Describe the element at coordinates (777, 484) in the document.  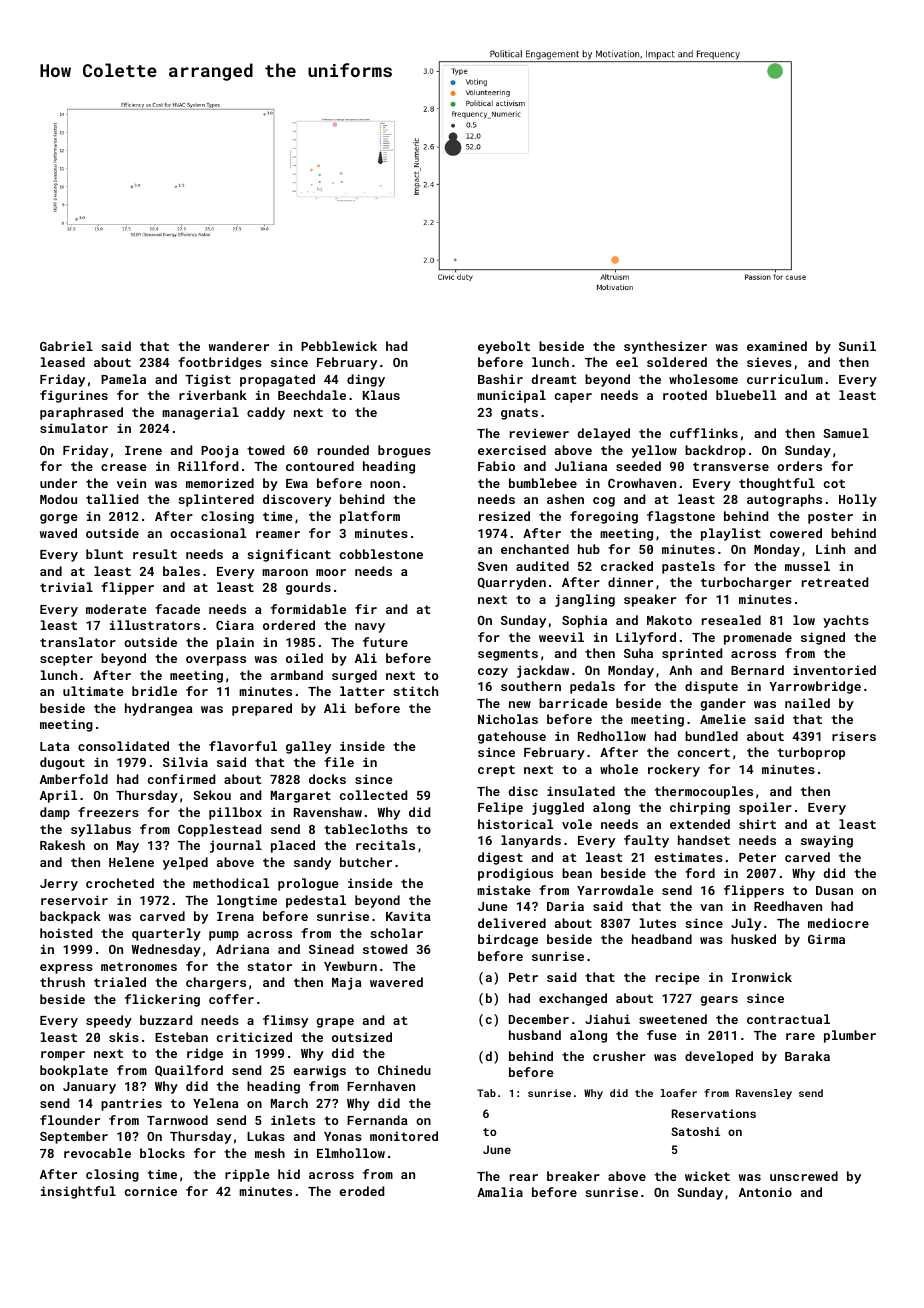
I see `thoughtful` at that location.
